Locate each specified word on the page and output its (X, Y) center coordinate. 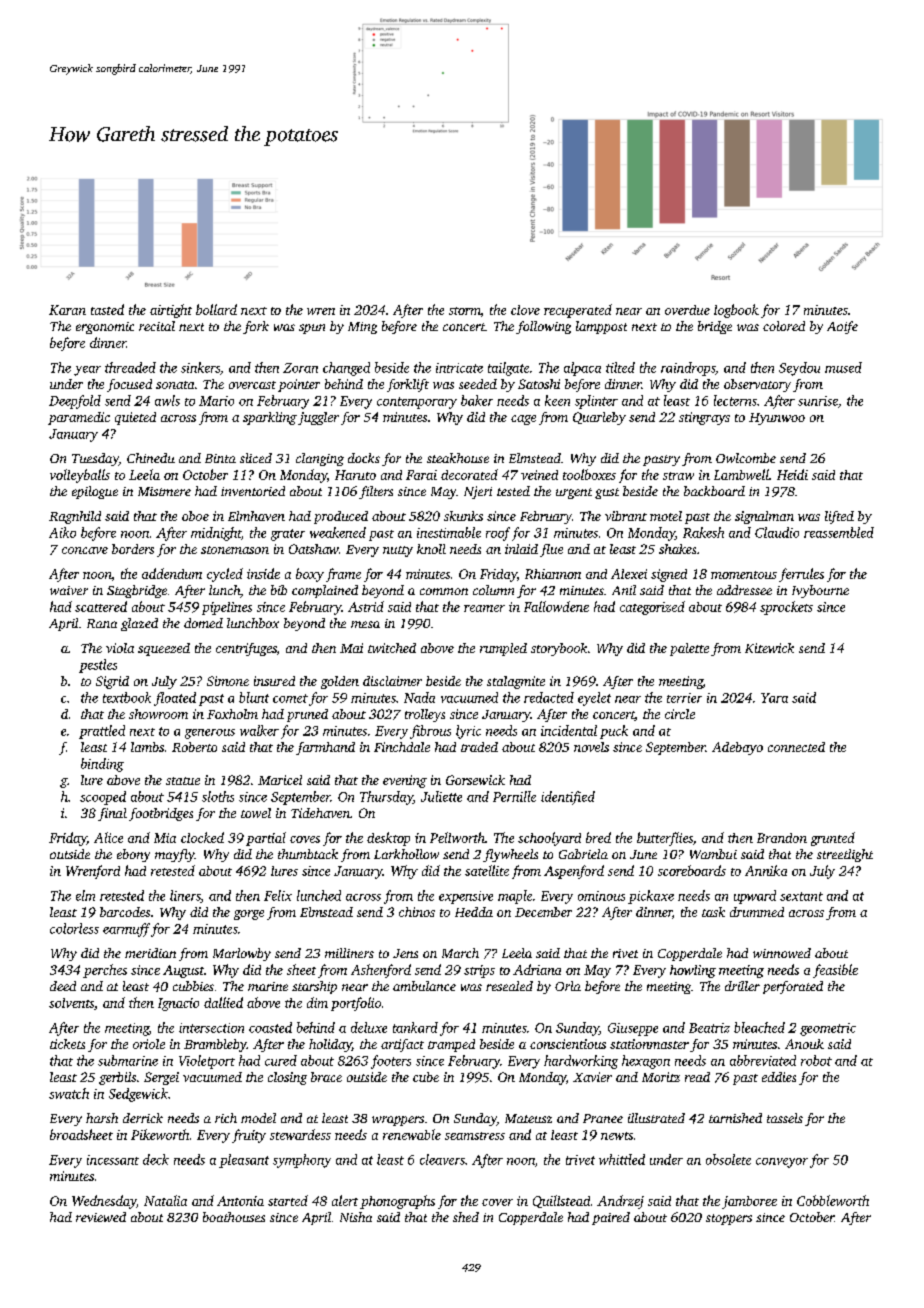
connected (796, 747)
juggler (318, 418)
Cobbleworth (833, 1200)
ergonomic (105, 328)
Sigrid (112, 682)
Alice (108, 837)
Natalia (165, 1200)
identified (568, 798)
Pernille (514, 796)
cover (497, 1202)
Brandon (782, 838)
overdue (687, 310)
